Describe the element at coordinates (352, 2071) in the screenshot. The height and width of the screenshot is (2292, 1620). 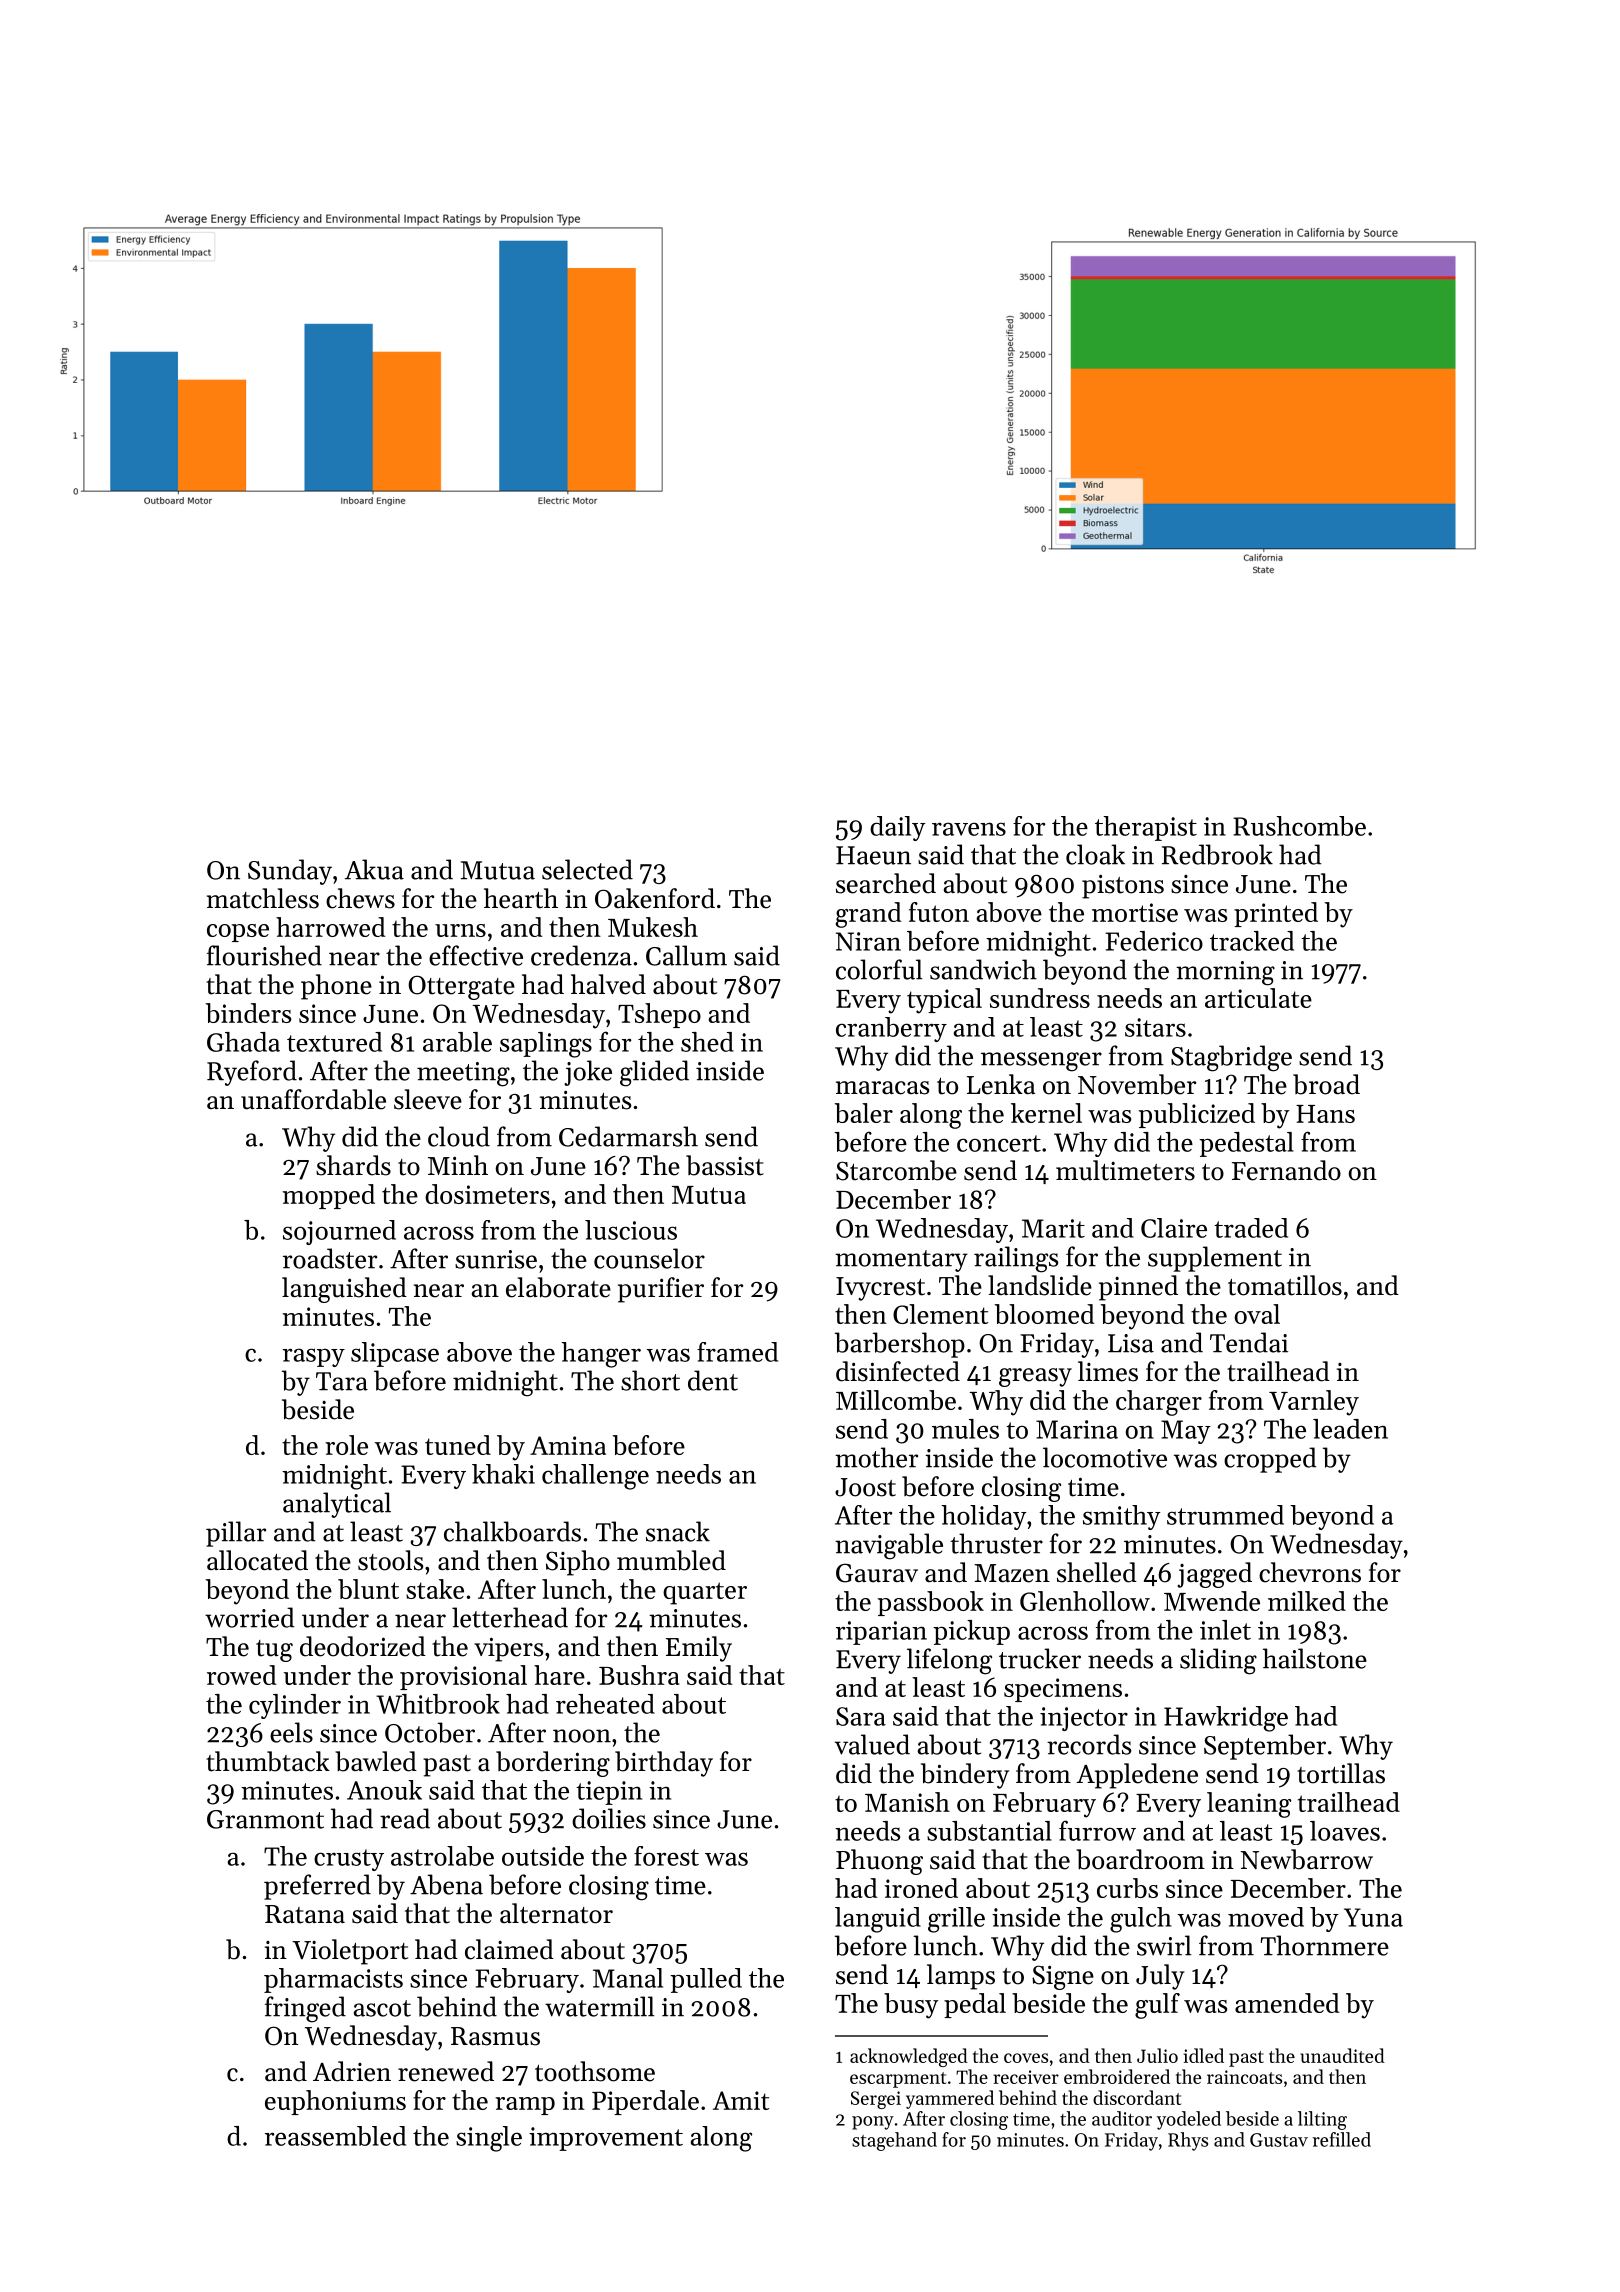
I see `Adrien` at that location.
